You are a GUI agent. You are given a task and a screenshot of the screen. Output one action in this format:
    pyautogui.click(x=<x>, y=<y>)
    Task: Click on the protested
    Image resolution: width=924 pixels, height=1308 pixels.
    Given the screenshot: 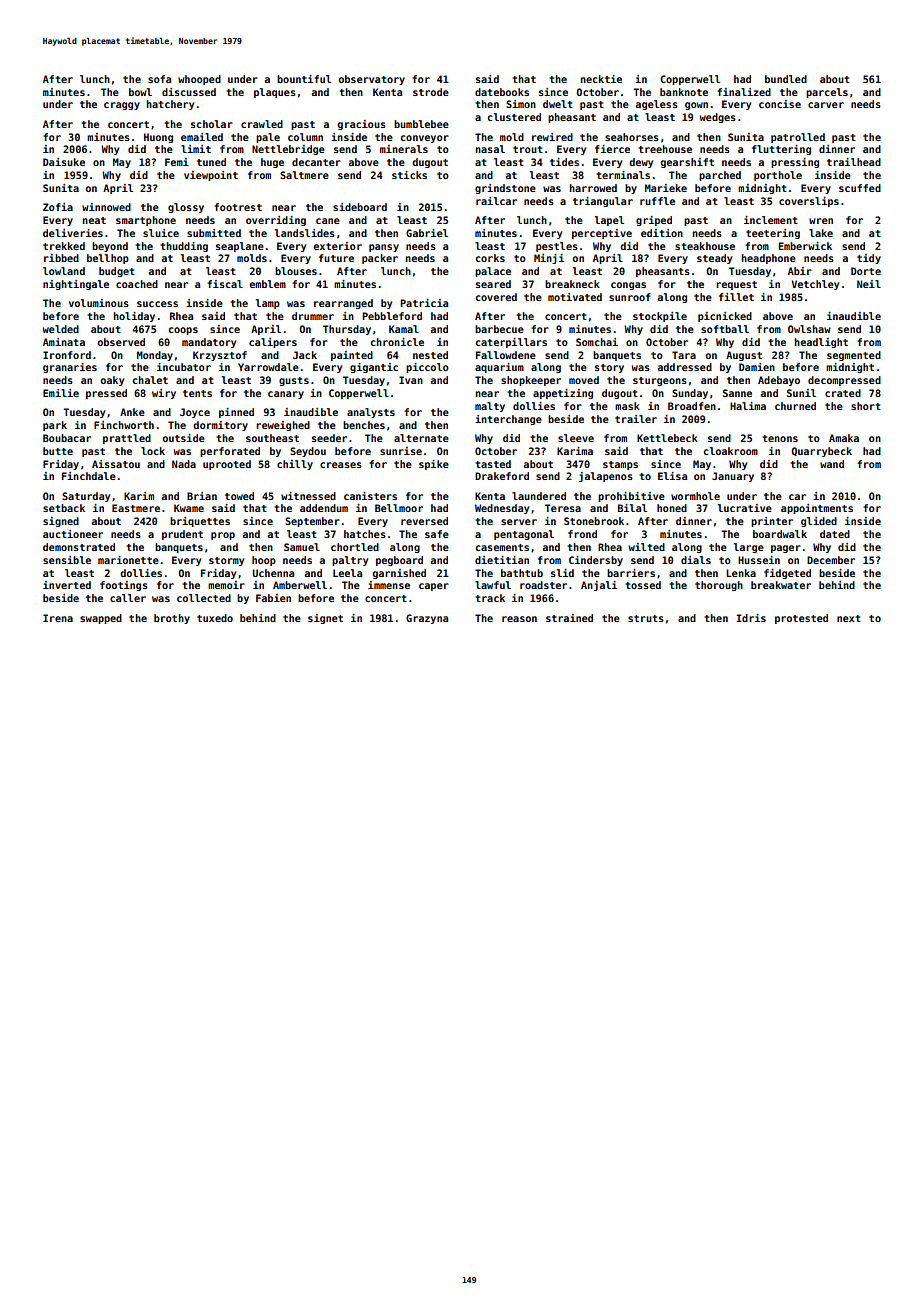 What is the action you would take?
    pyautogui.click(x=801, y=619)
